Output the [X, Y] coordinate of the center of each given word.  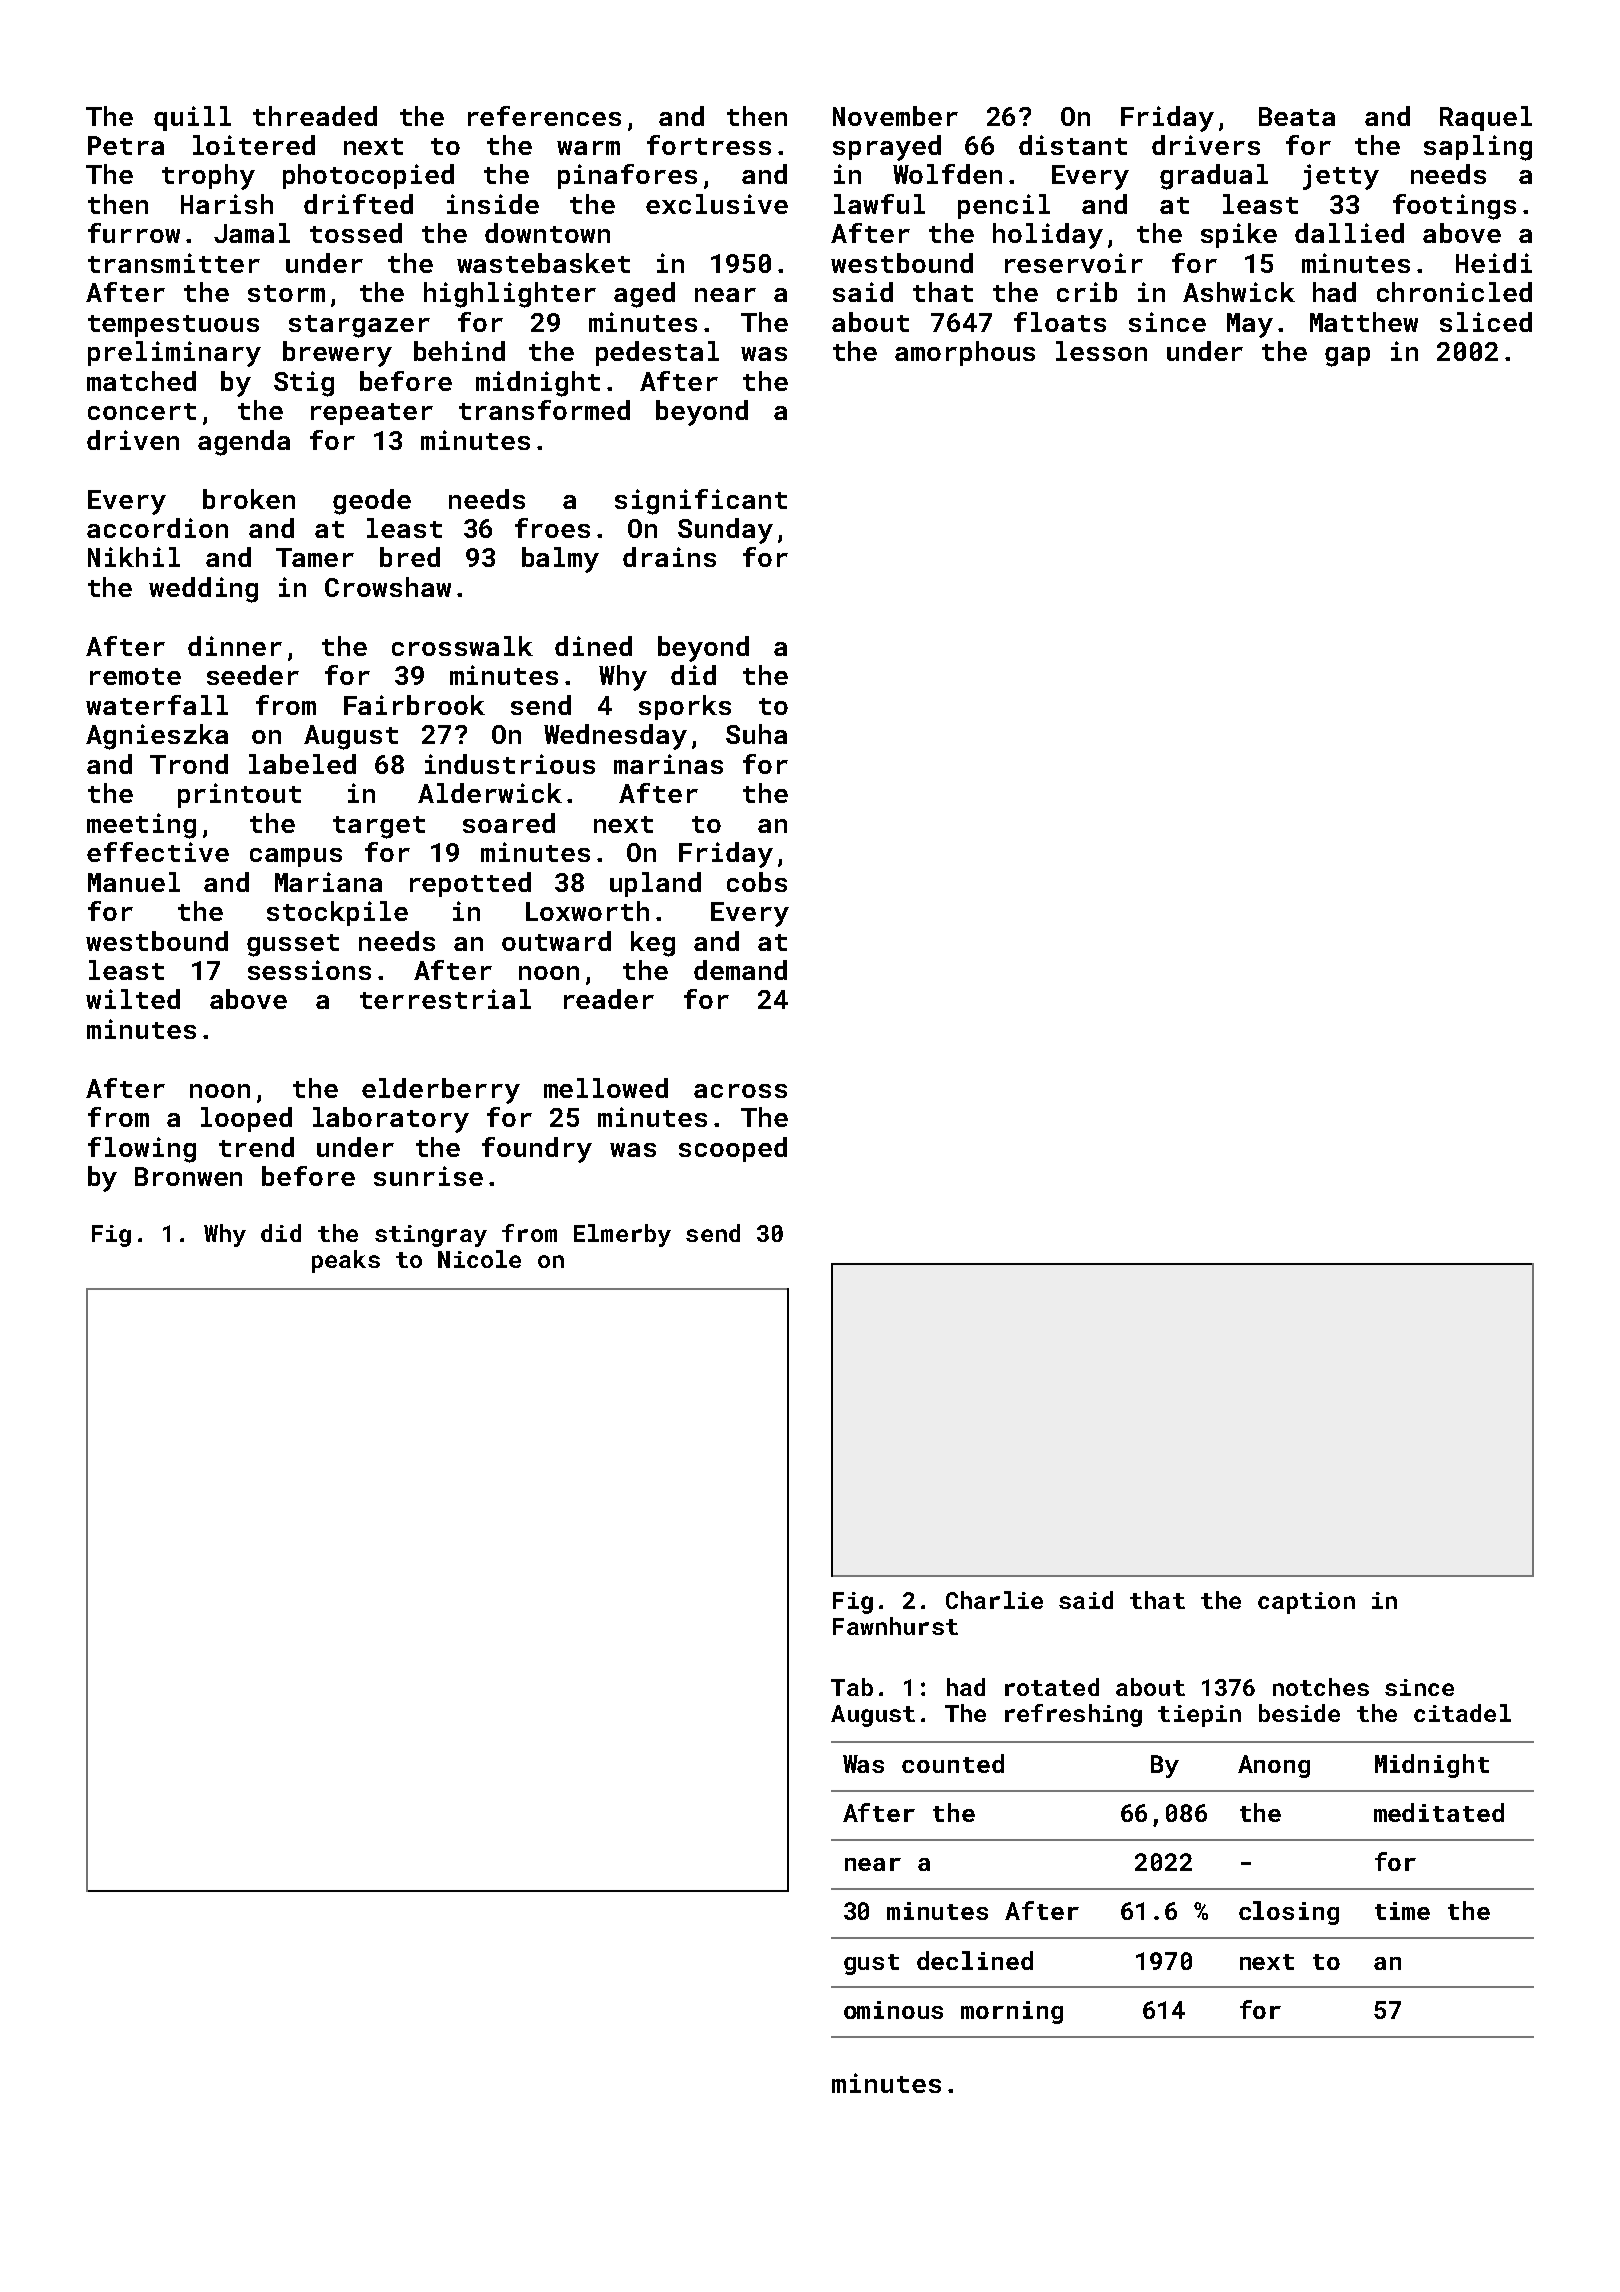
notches [1321, 1687]
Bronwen [188, 1176]
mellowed [606, 1088]
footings [1454, 207]
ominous [893, 2010]
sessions [309, 970]
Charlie [994, 1600]
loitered [254, 145]
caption [1306, 1603]
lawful [879, 204]
